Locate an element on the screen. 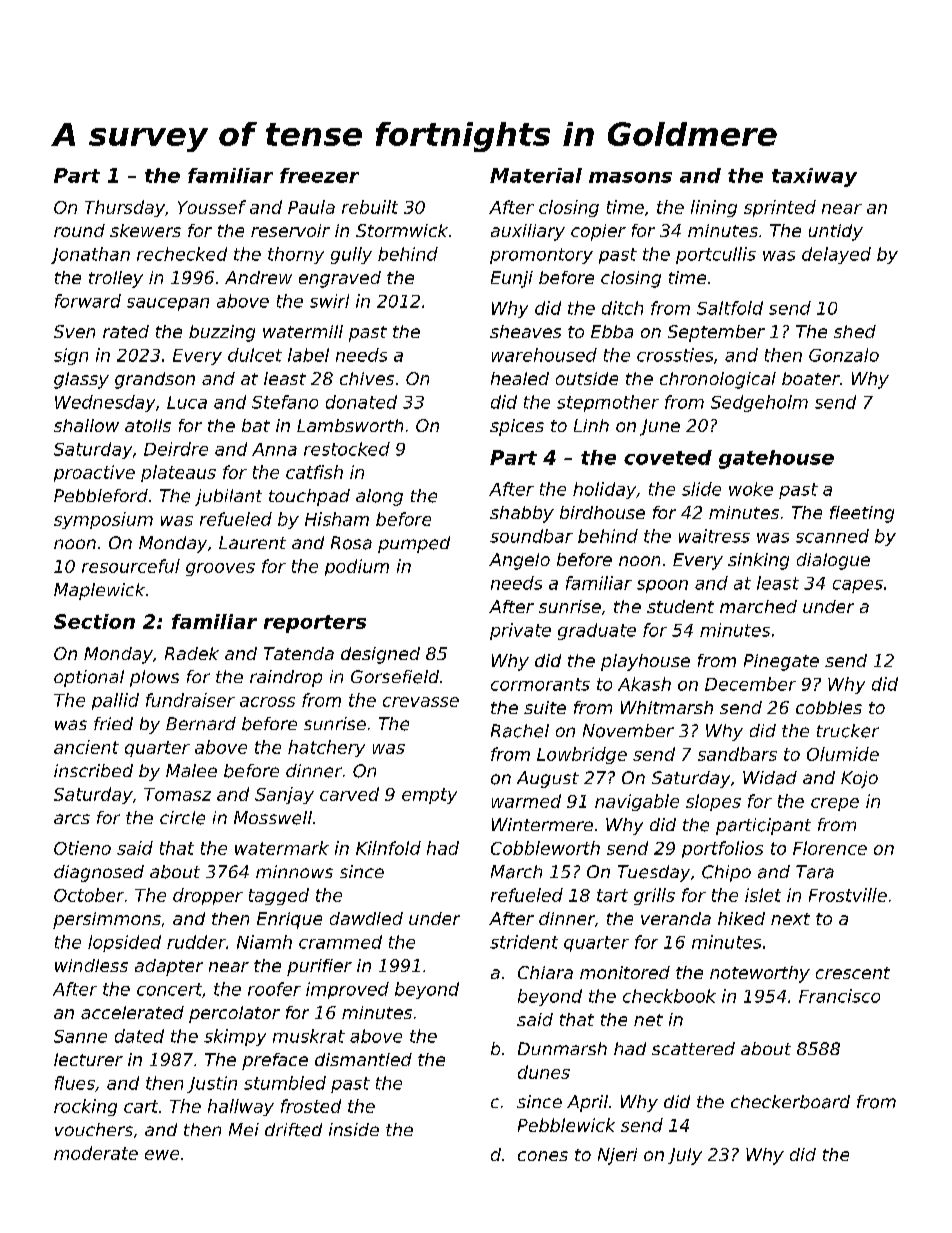  rudder is located at coordinates (196, 942).
